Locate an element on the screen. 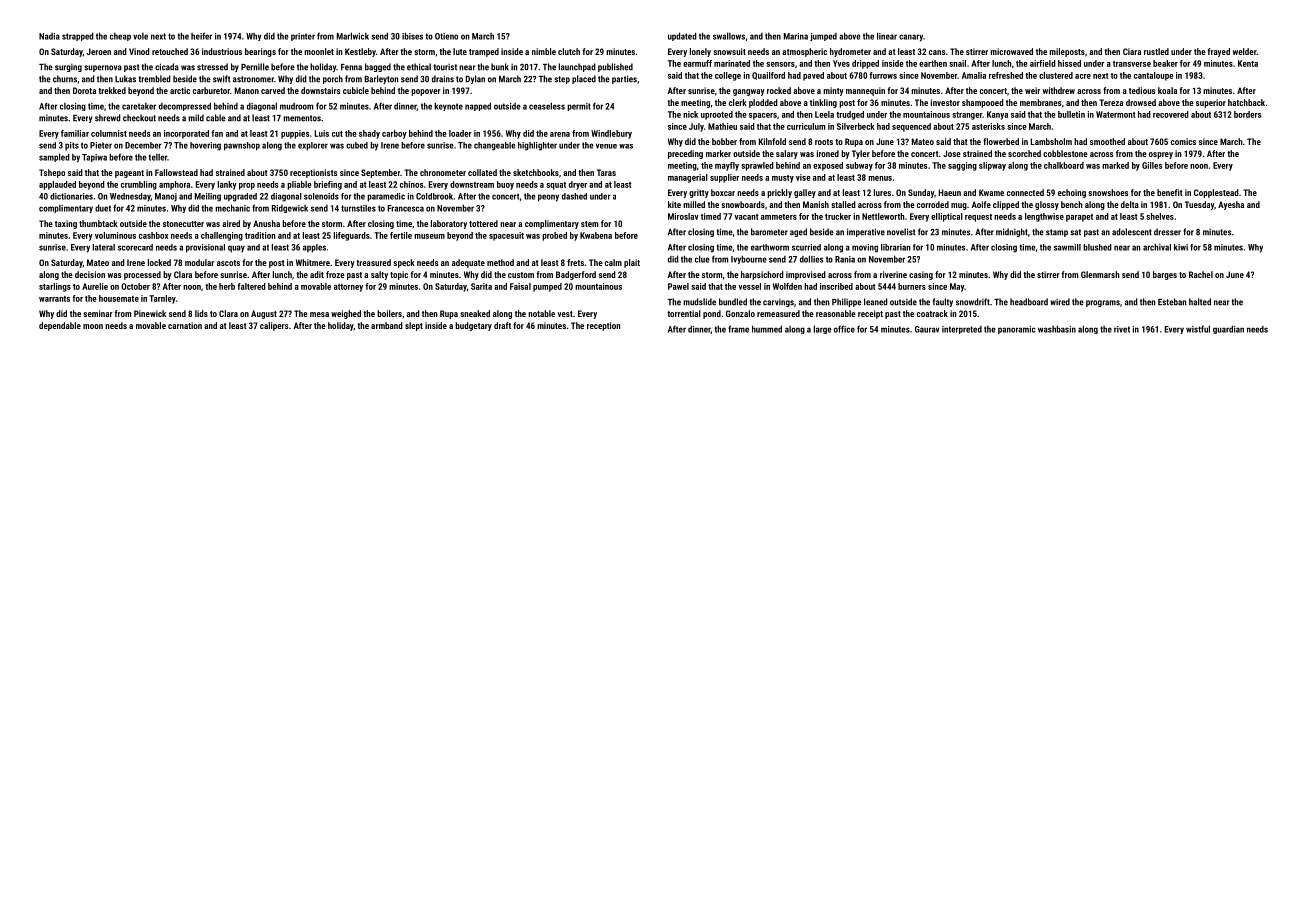  pawnshop is located at coordinates (242, 146).
